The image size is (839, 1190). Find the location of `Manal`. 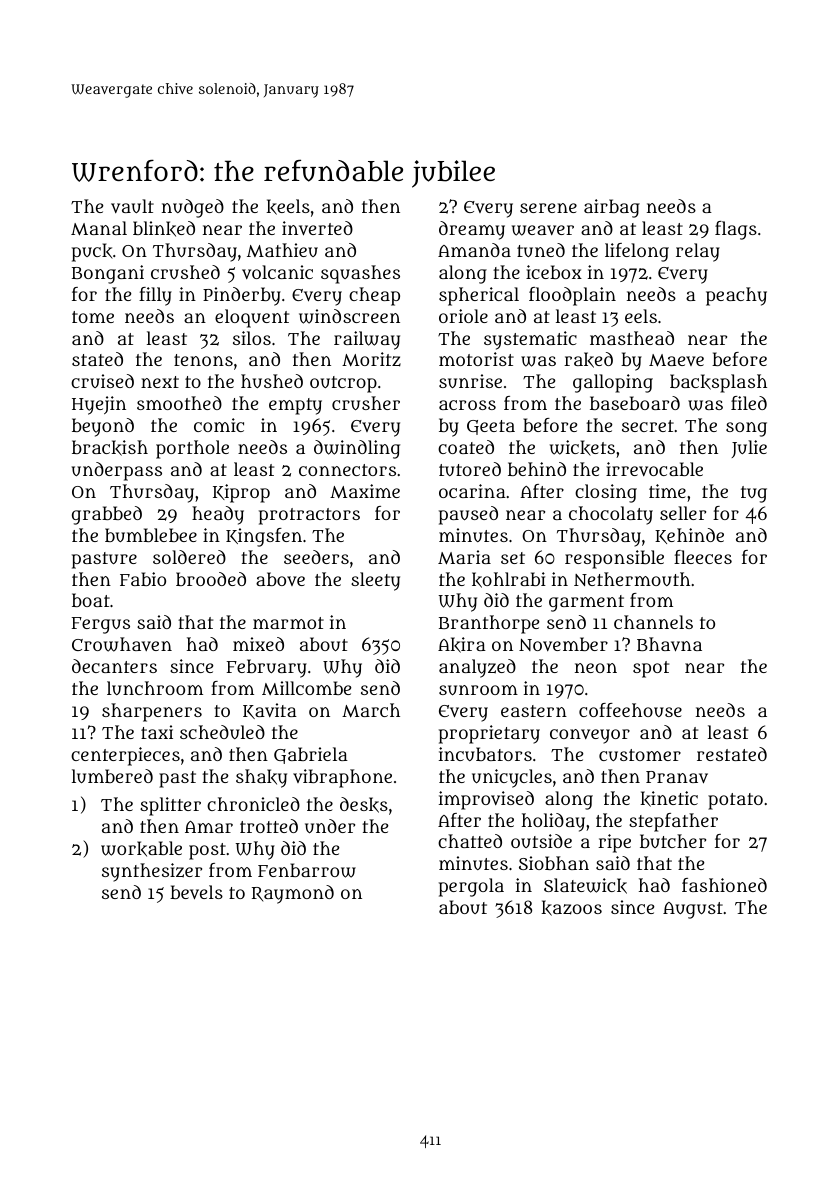

Manal is located at coordinates (99, 228).
